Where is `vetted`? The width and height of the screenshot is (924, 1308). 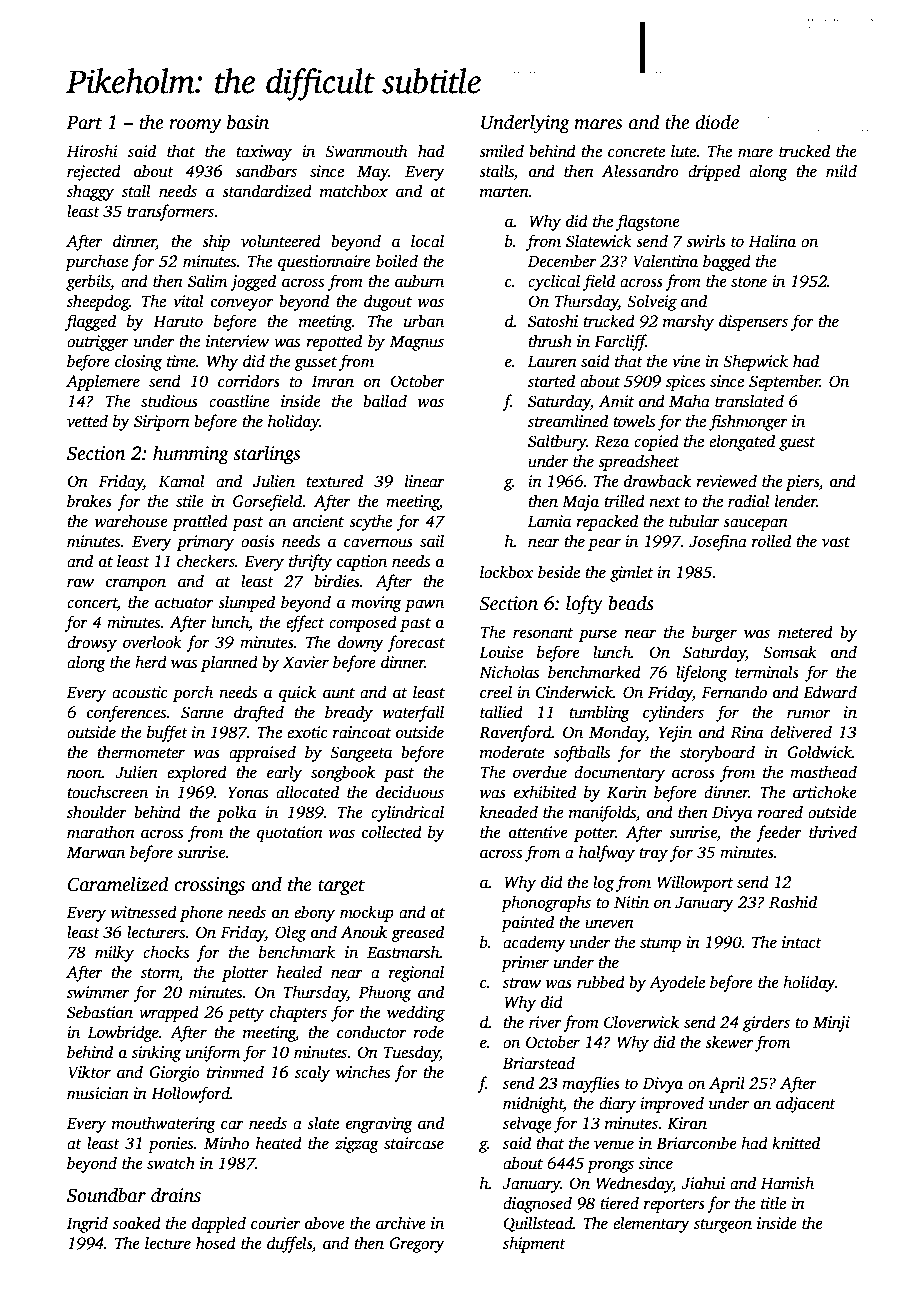
vetted is located at coordinates (87, 421).
